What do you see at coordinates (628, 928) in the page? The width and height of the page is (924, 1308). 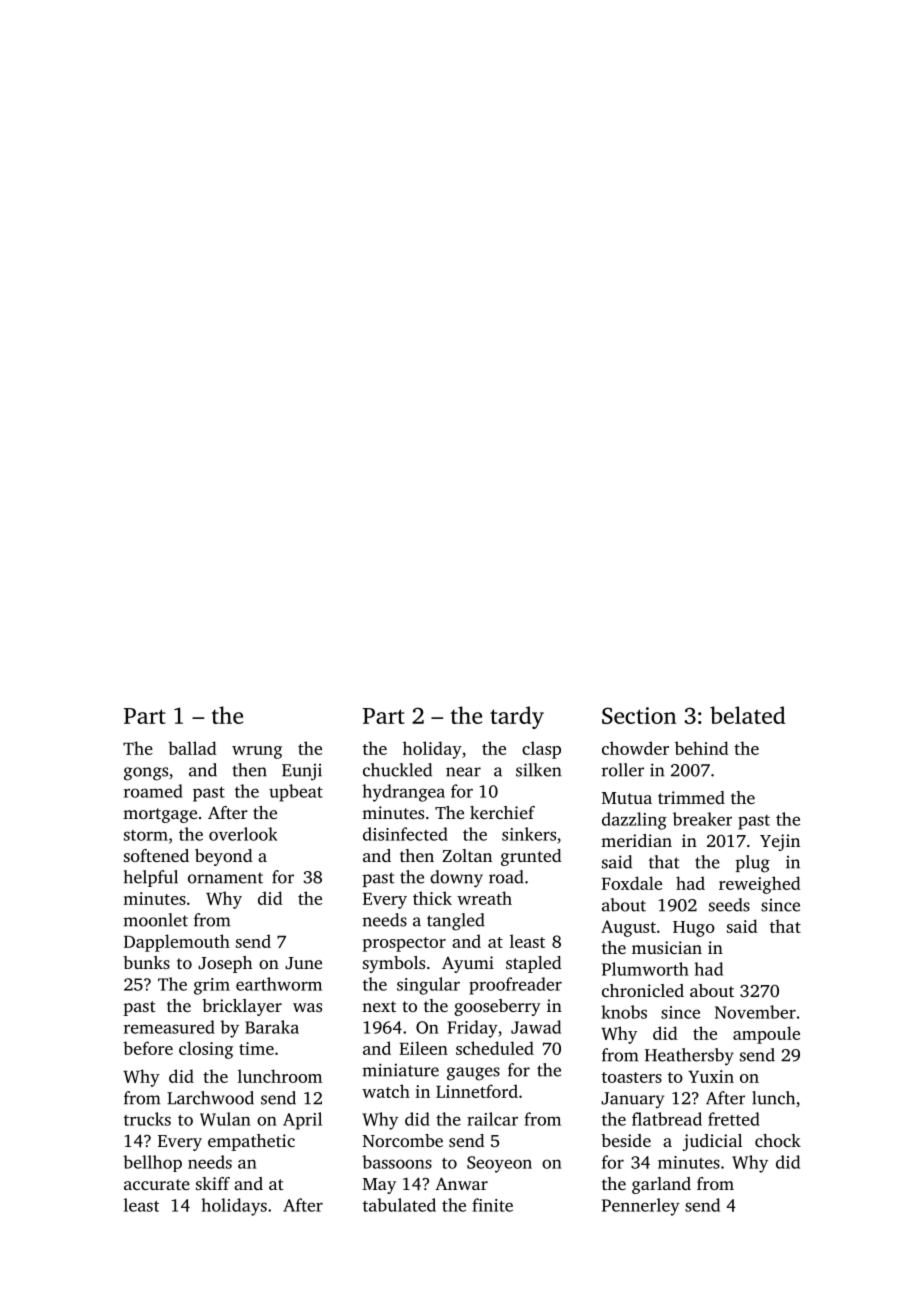 I see `August` at bounding box center [628, 928].
